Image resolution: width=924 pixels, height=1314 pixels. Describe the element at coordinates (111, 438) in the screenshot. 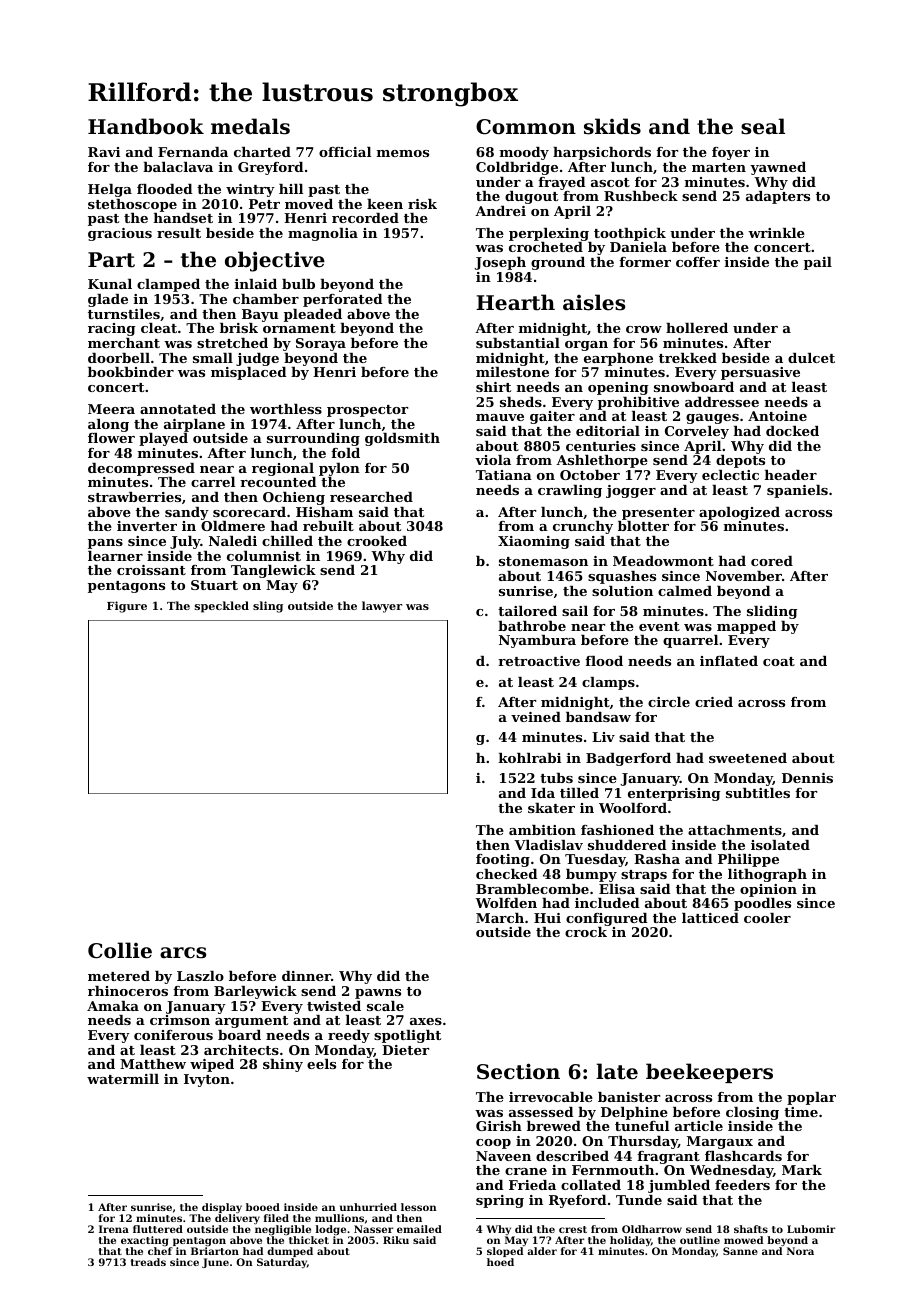

I see `flower` at that location.
